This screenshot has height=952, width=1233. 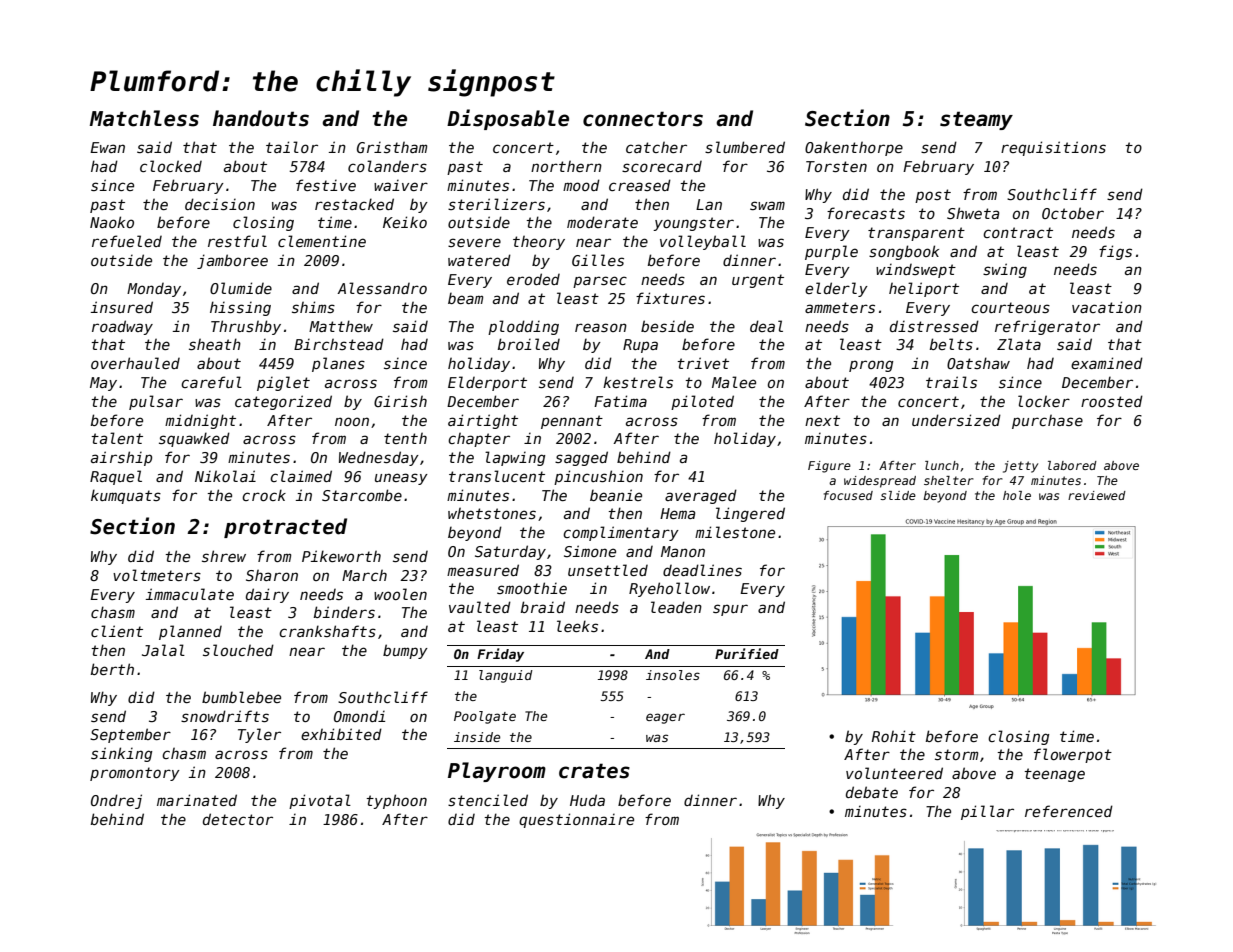 What do you see at coordinates (506, 676) in the screenshot?
I see `languid` at bounding box center [506, 676].
